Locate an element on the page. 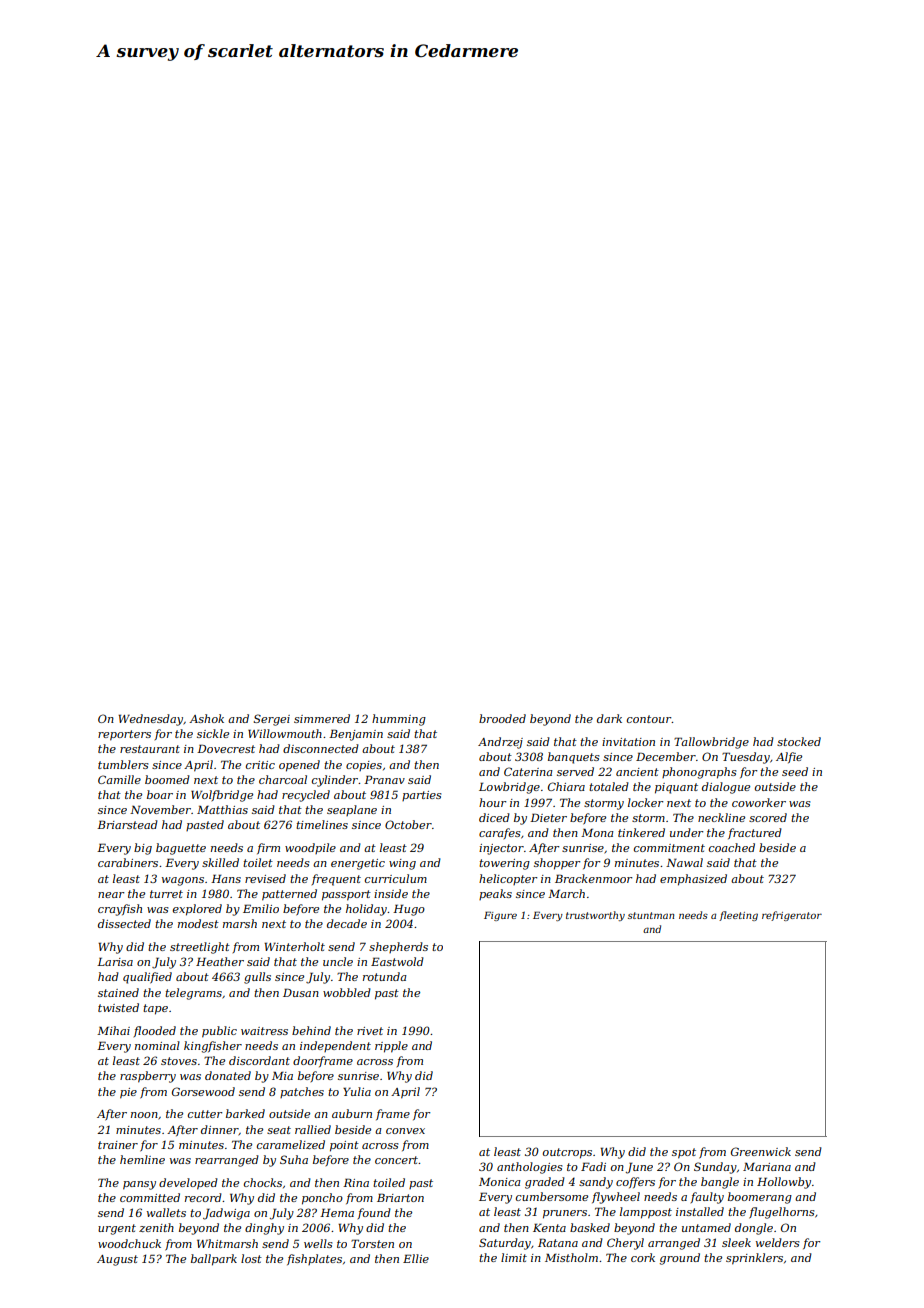 Image resolution: width=924 pixels, height=1308 pixels. Camille is located at coordinates (119, 779).
